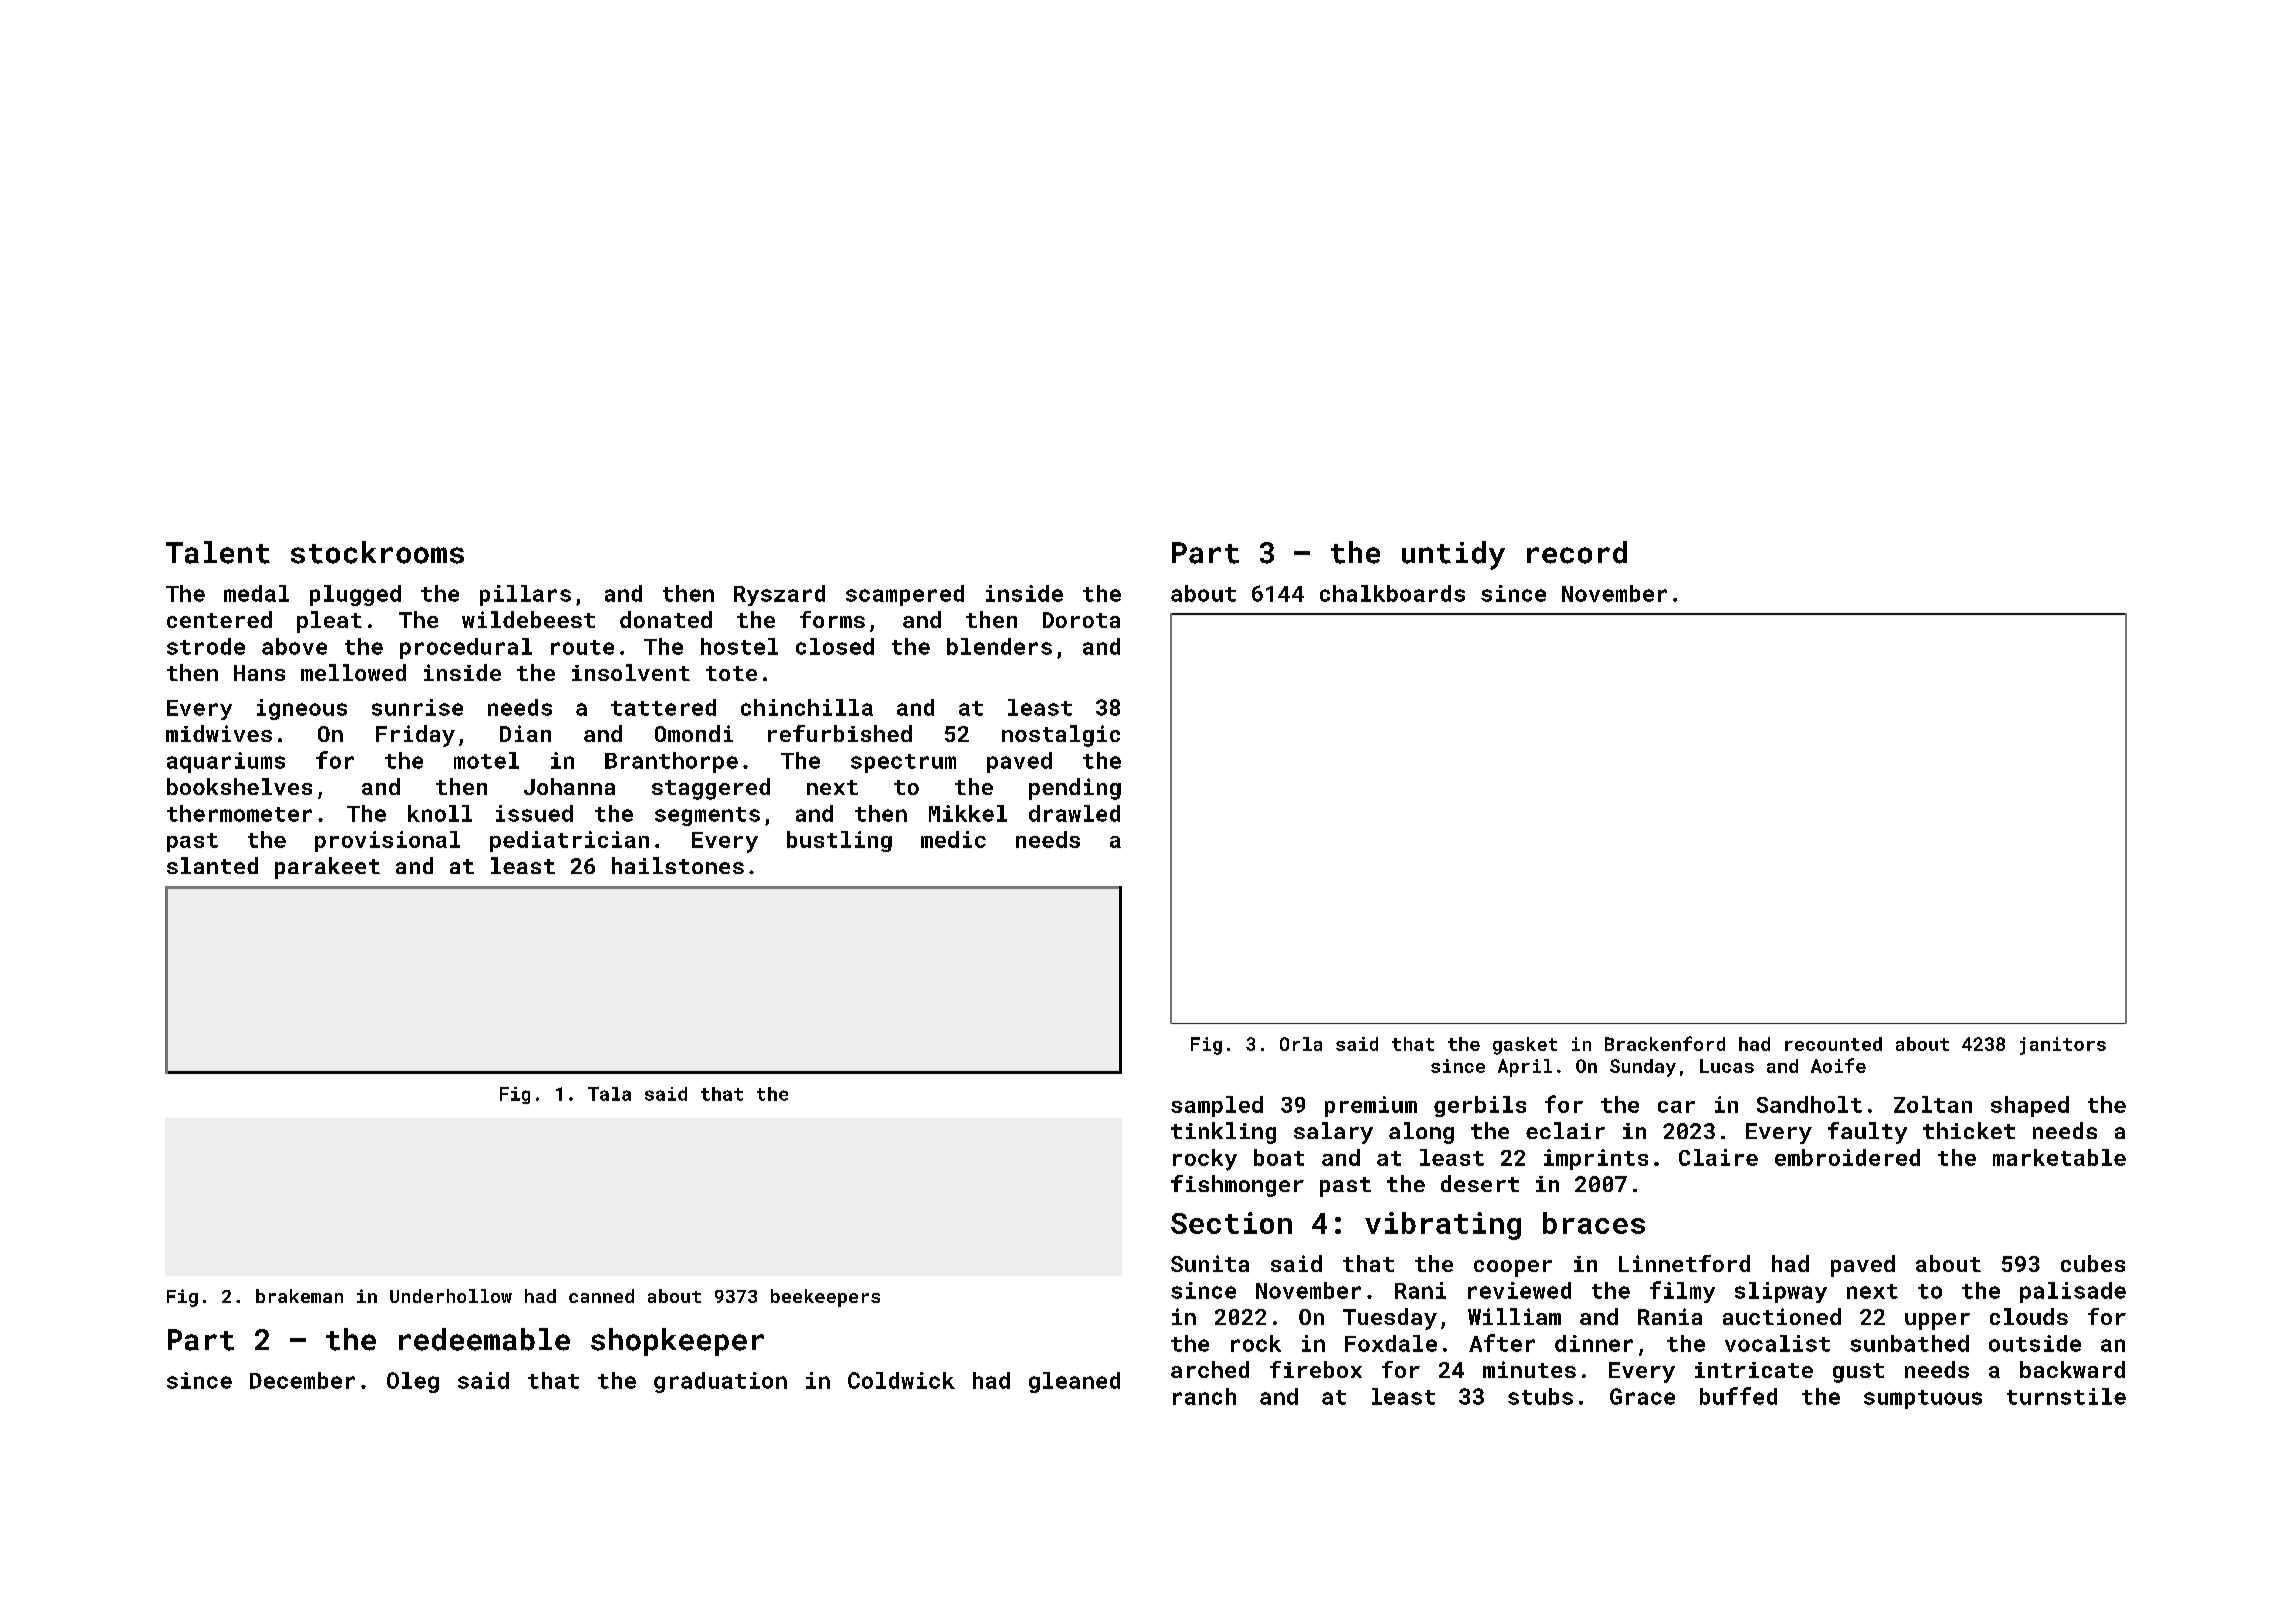 The height and width of the screenshot is (1620, 2292). I want to click on janitors, so click(2063, 1046).
